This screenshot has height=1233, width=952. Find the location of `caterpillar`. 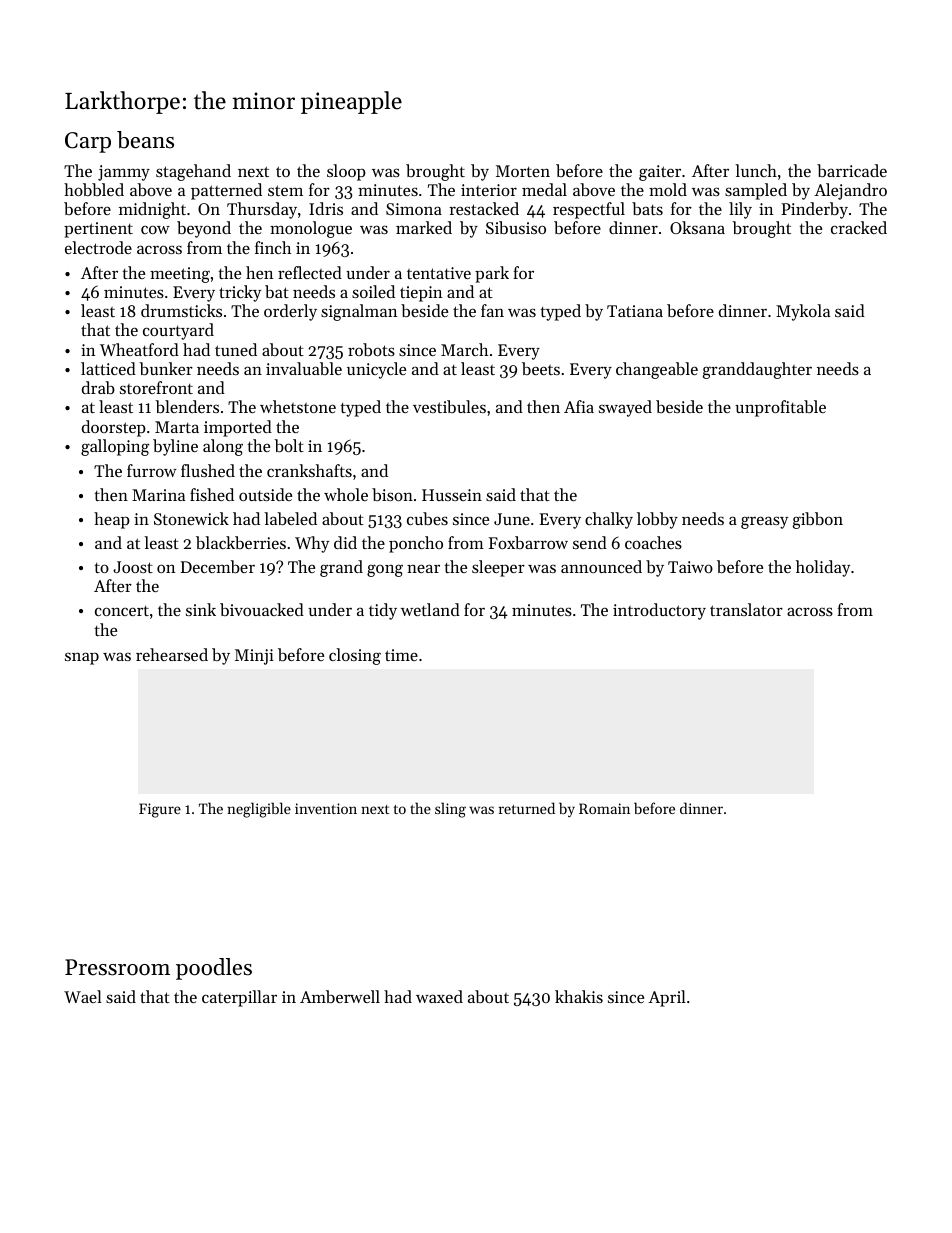

caterpillar is located at coordinates (239, 998).
